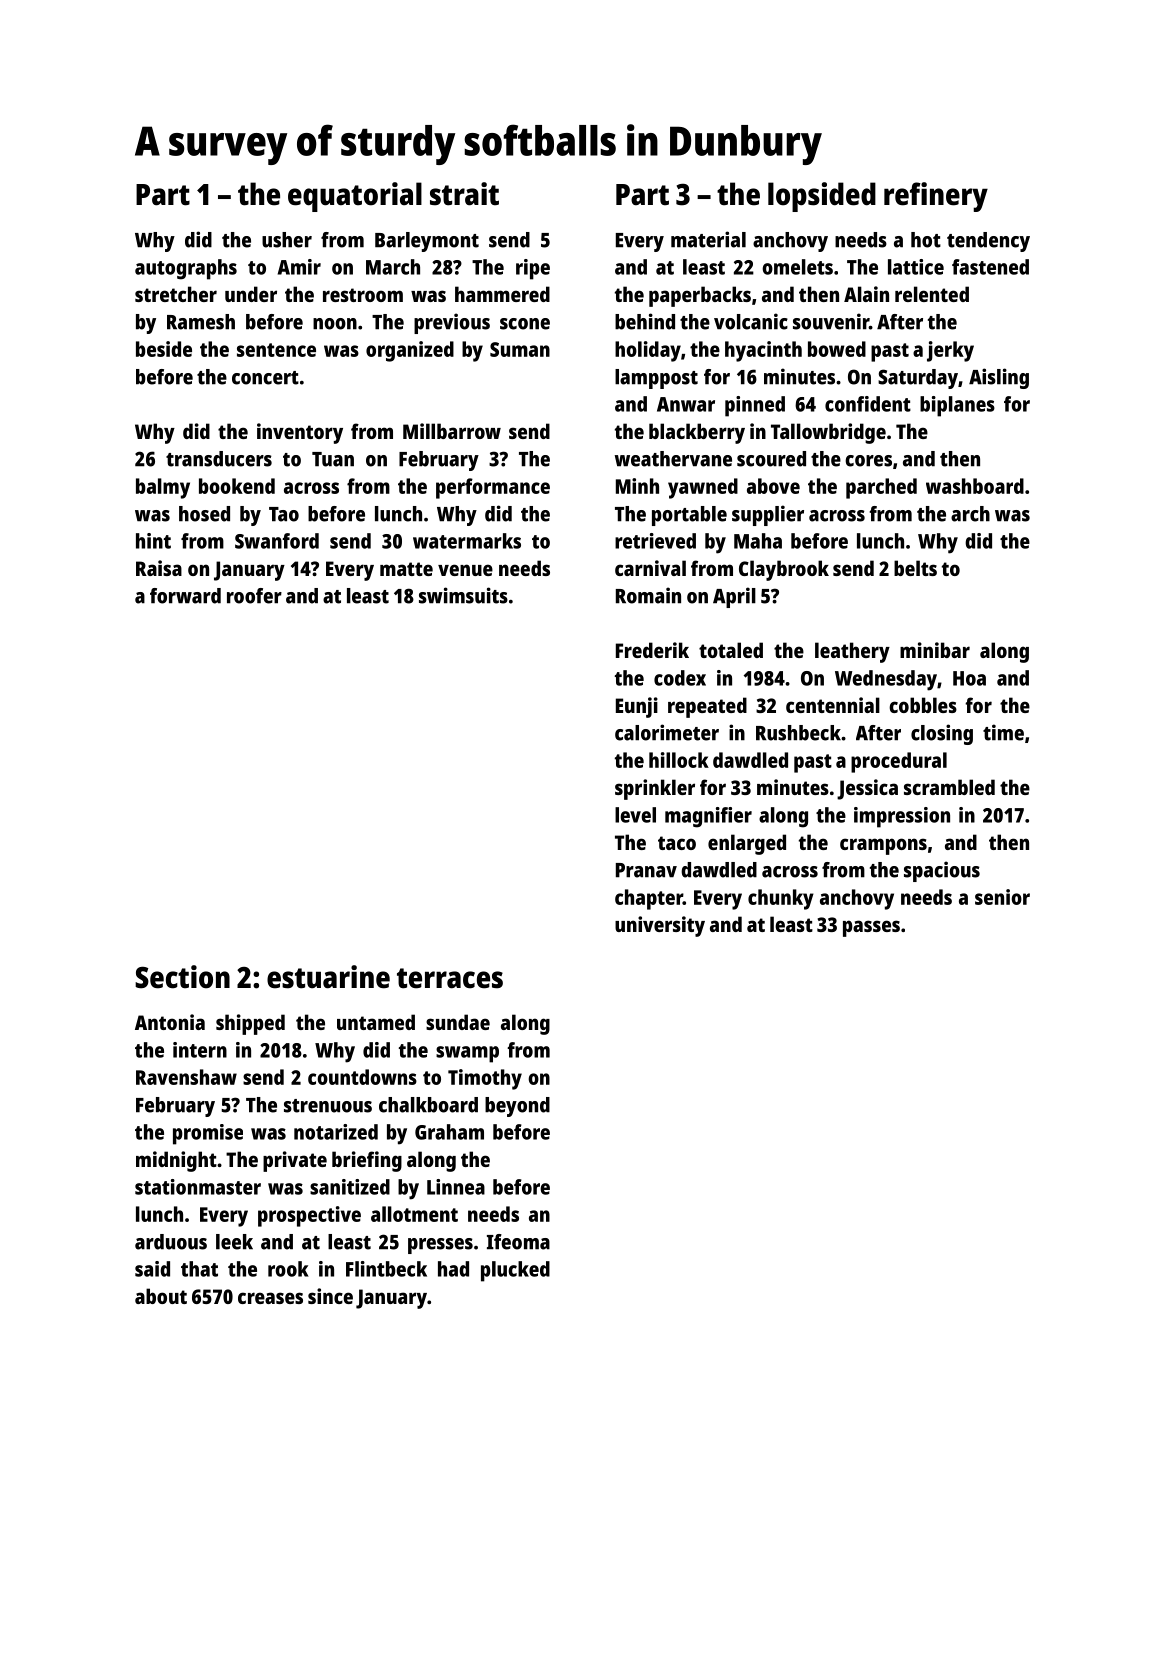 The height and width of the screenshot is (1654, 1165). I want to click on Section, so click(182, 977).
